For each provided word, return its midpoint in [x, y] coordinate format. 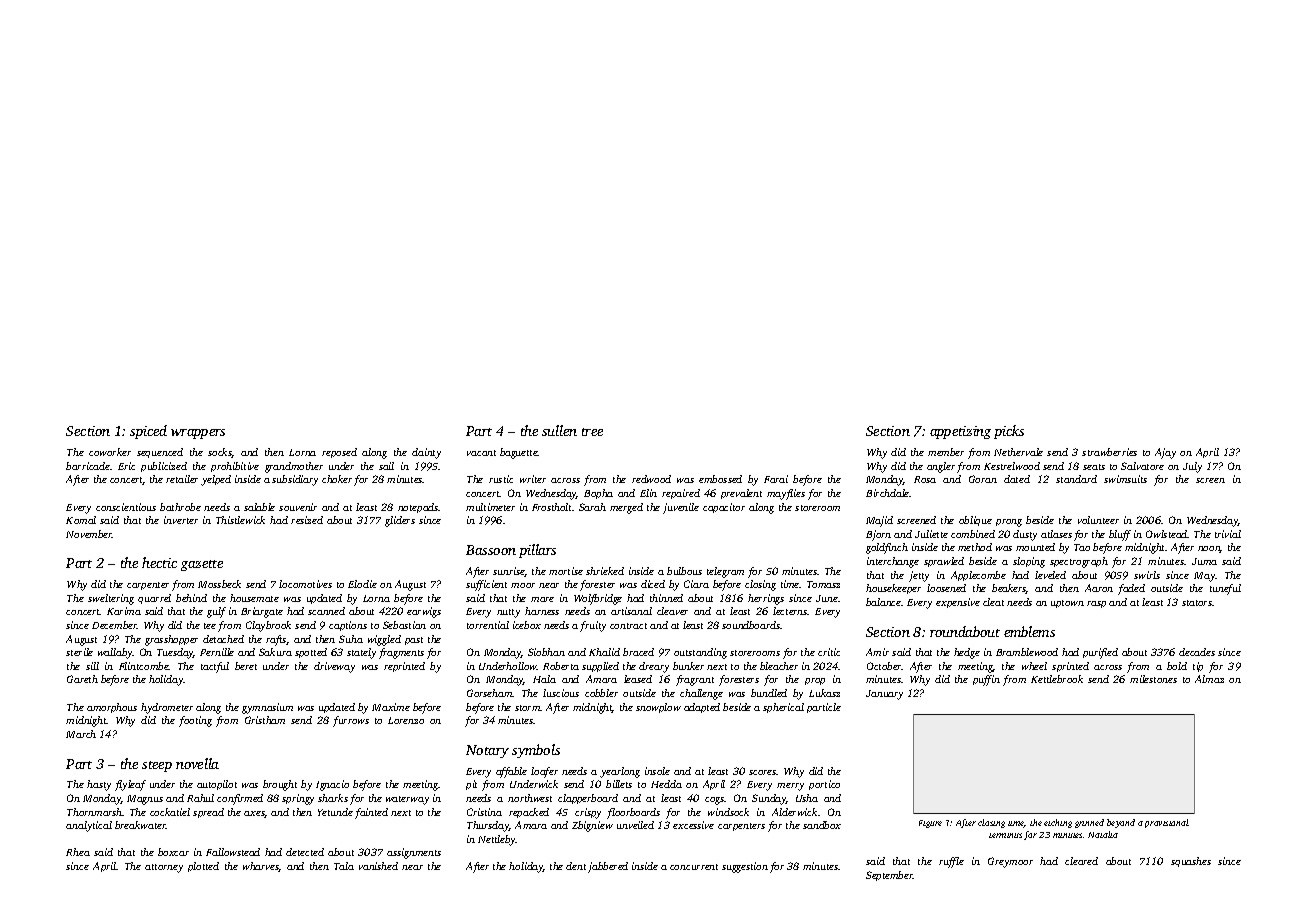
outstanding [700, 653]
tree [592, 432]
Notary [487, 751]
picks [1009, 432]
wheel [1034, 666]
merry [790, 787]
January [884, 695]
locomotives [305, 584]
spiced [148, 432]
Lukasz [824, 693]
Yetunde [335, 812]
